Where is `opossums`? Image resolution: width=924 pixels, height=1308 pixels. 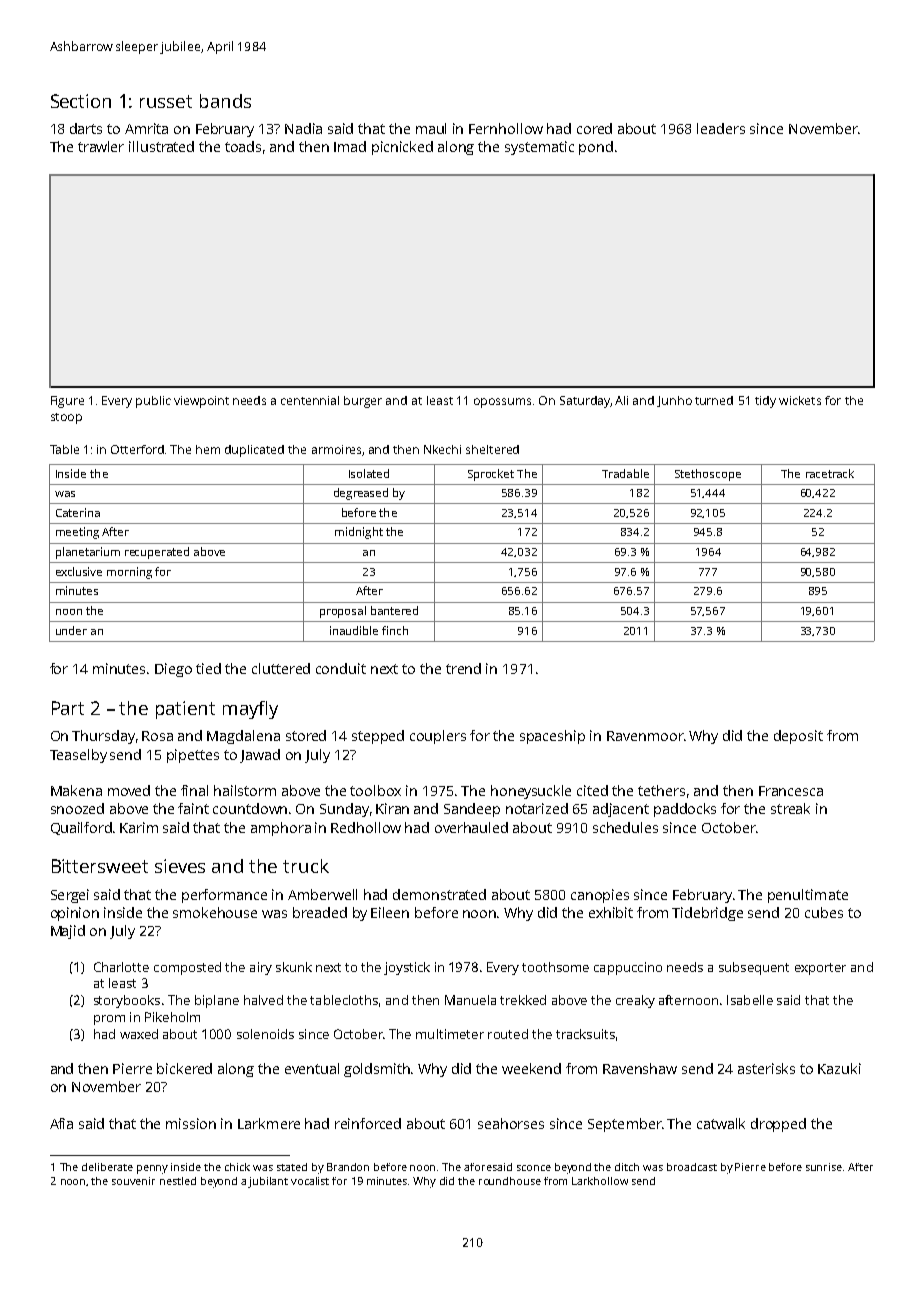
opossums is located at coordinates (502, 403).
